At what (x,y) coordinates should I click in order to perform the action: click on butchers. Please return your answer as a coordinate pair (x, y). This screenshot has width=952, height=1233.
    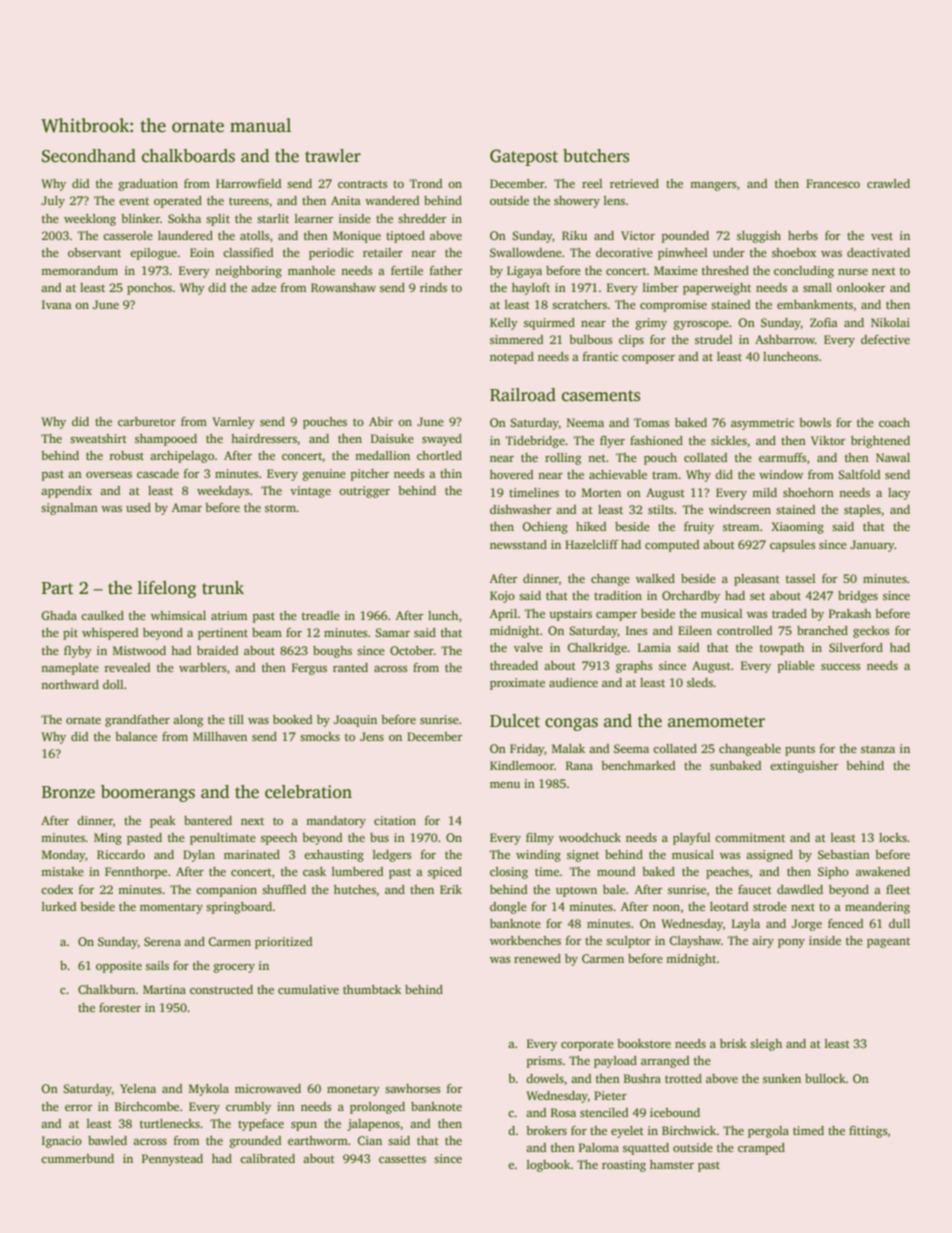
    Looking at the image, I should click on (596, 156).
